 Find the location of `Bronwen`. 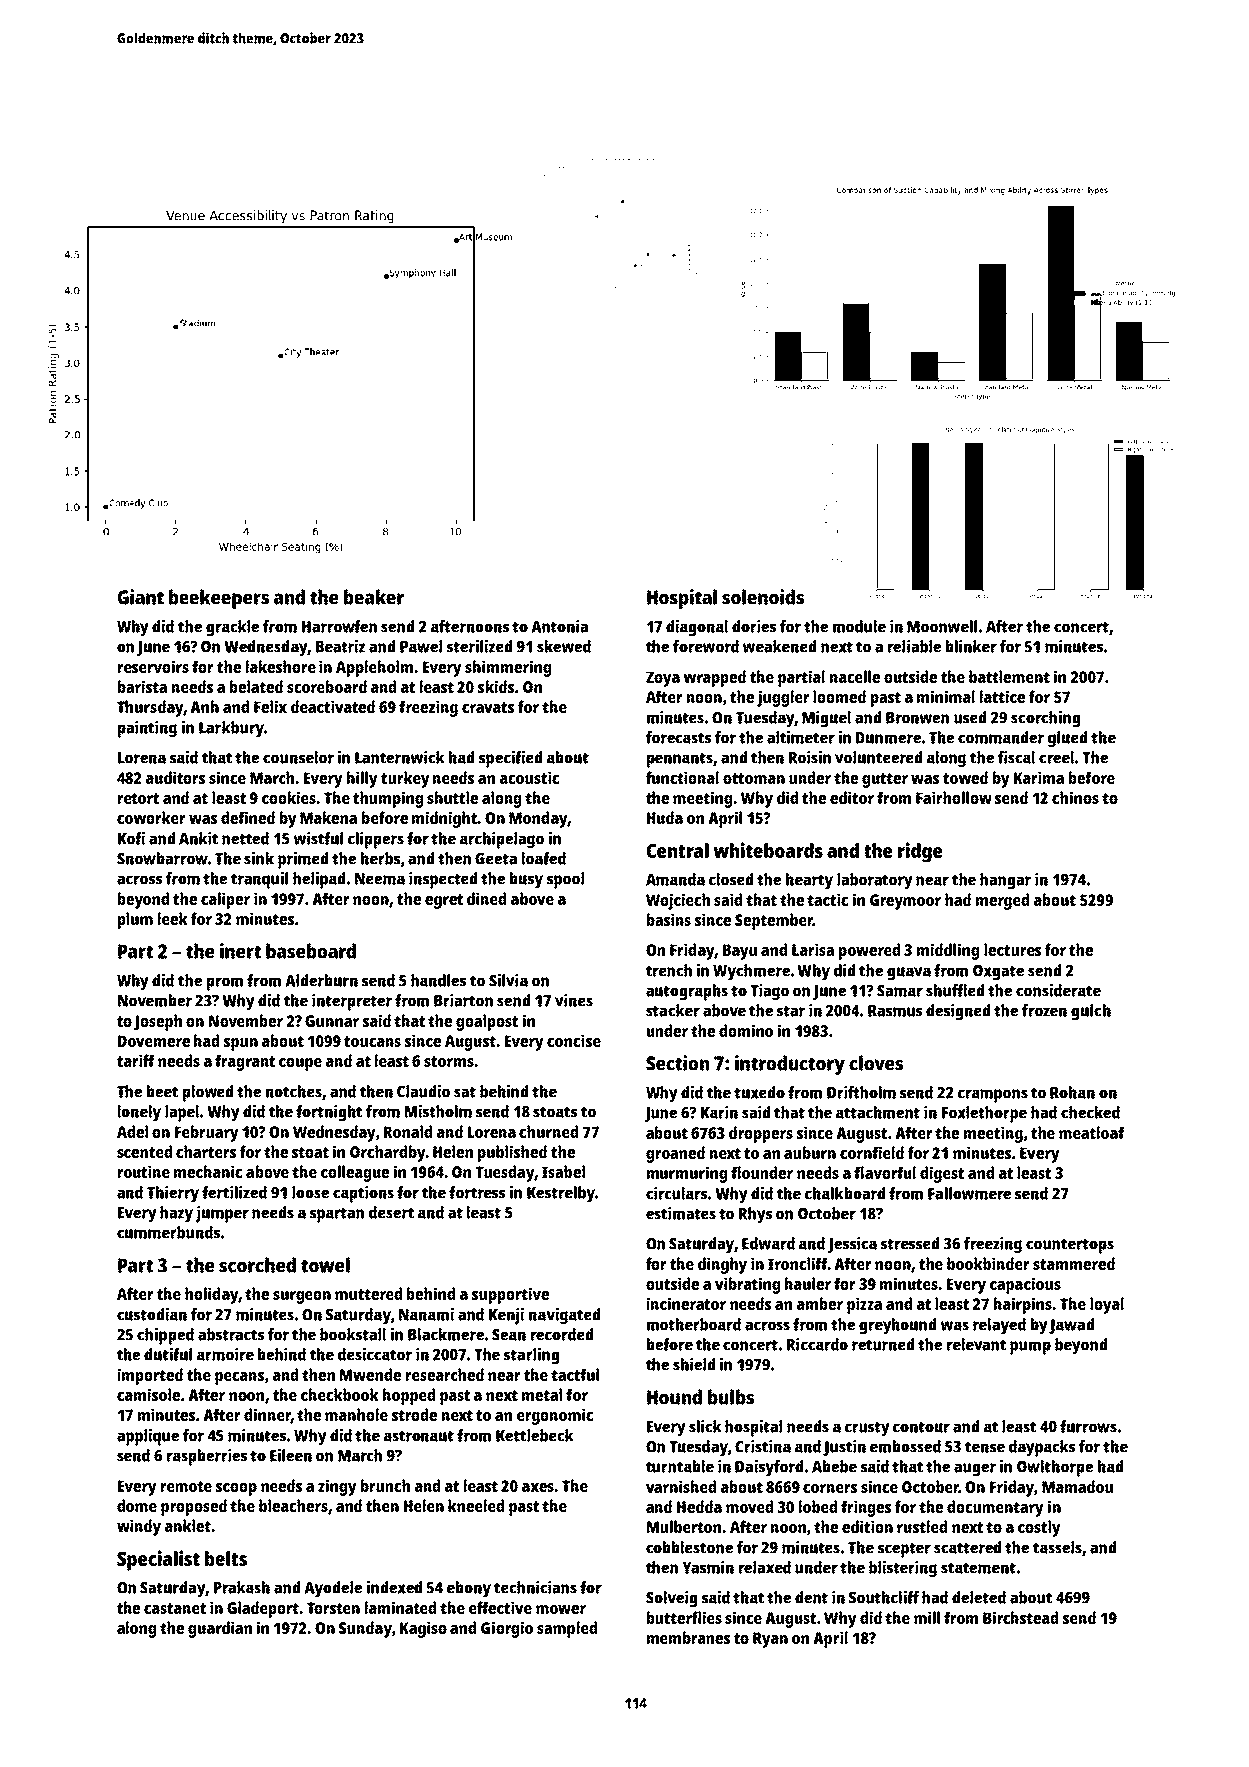

Bronwen is located at coordinates (917, 718).
